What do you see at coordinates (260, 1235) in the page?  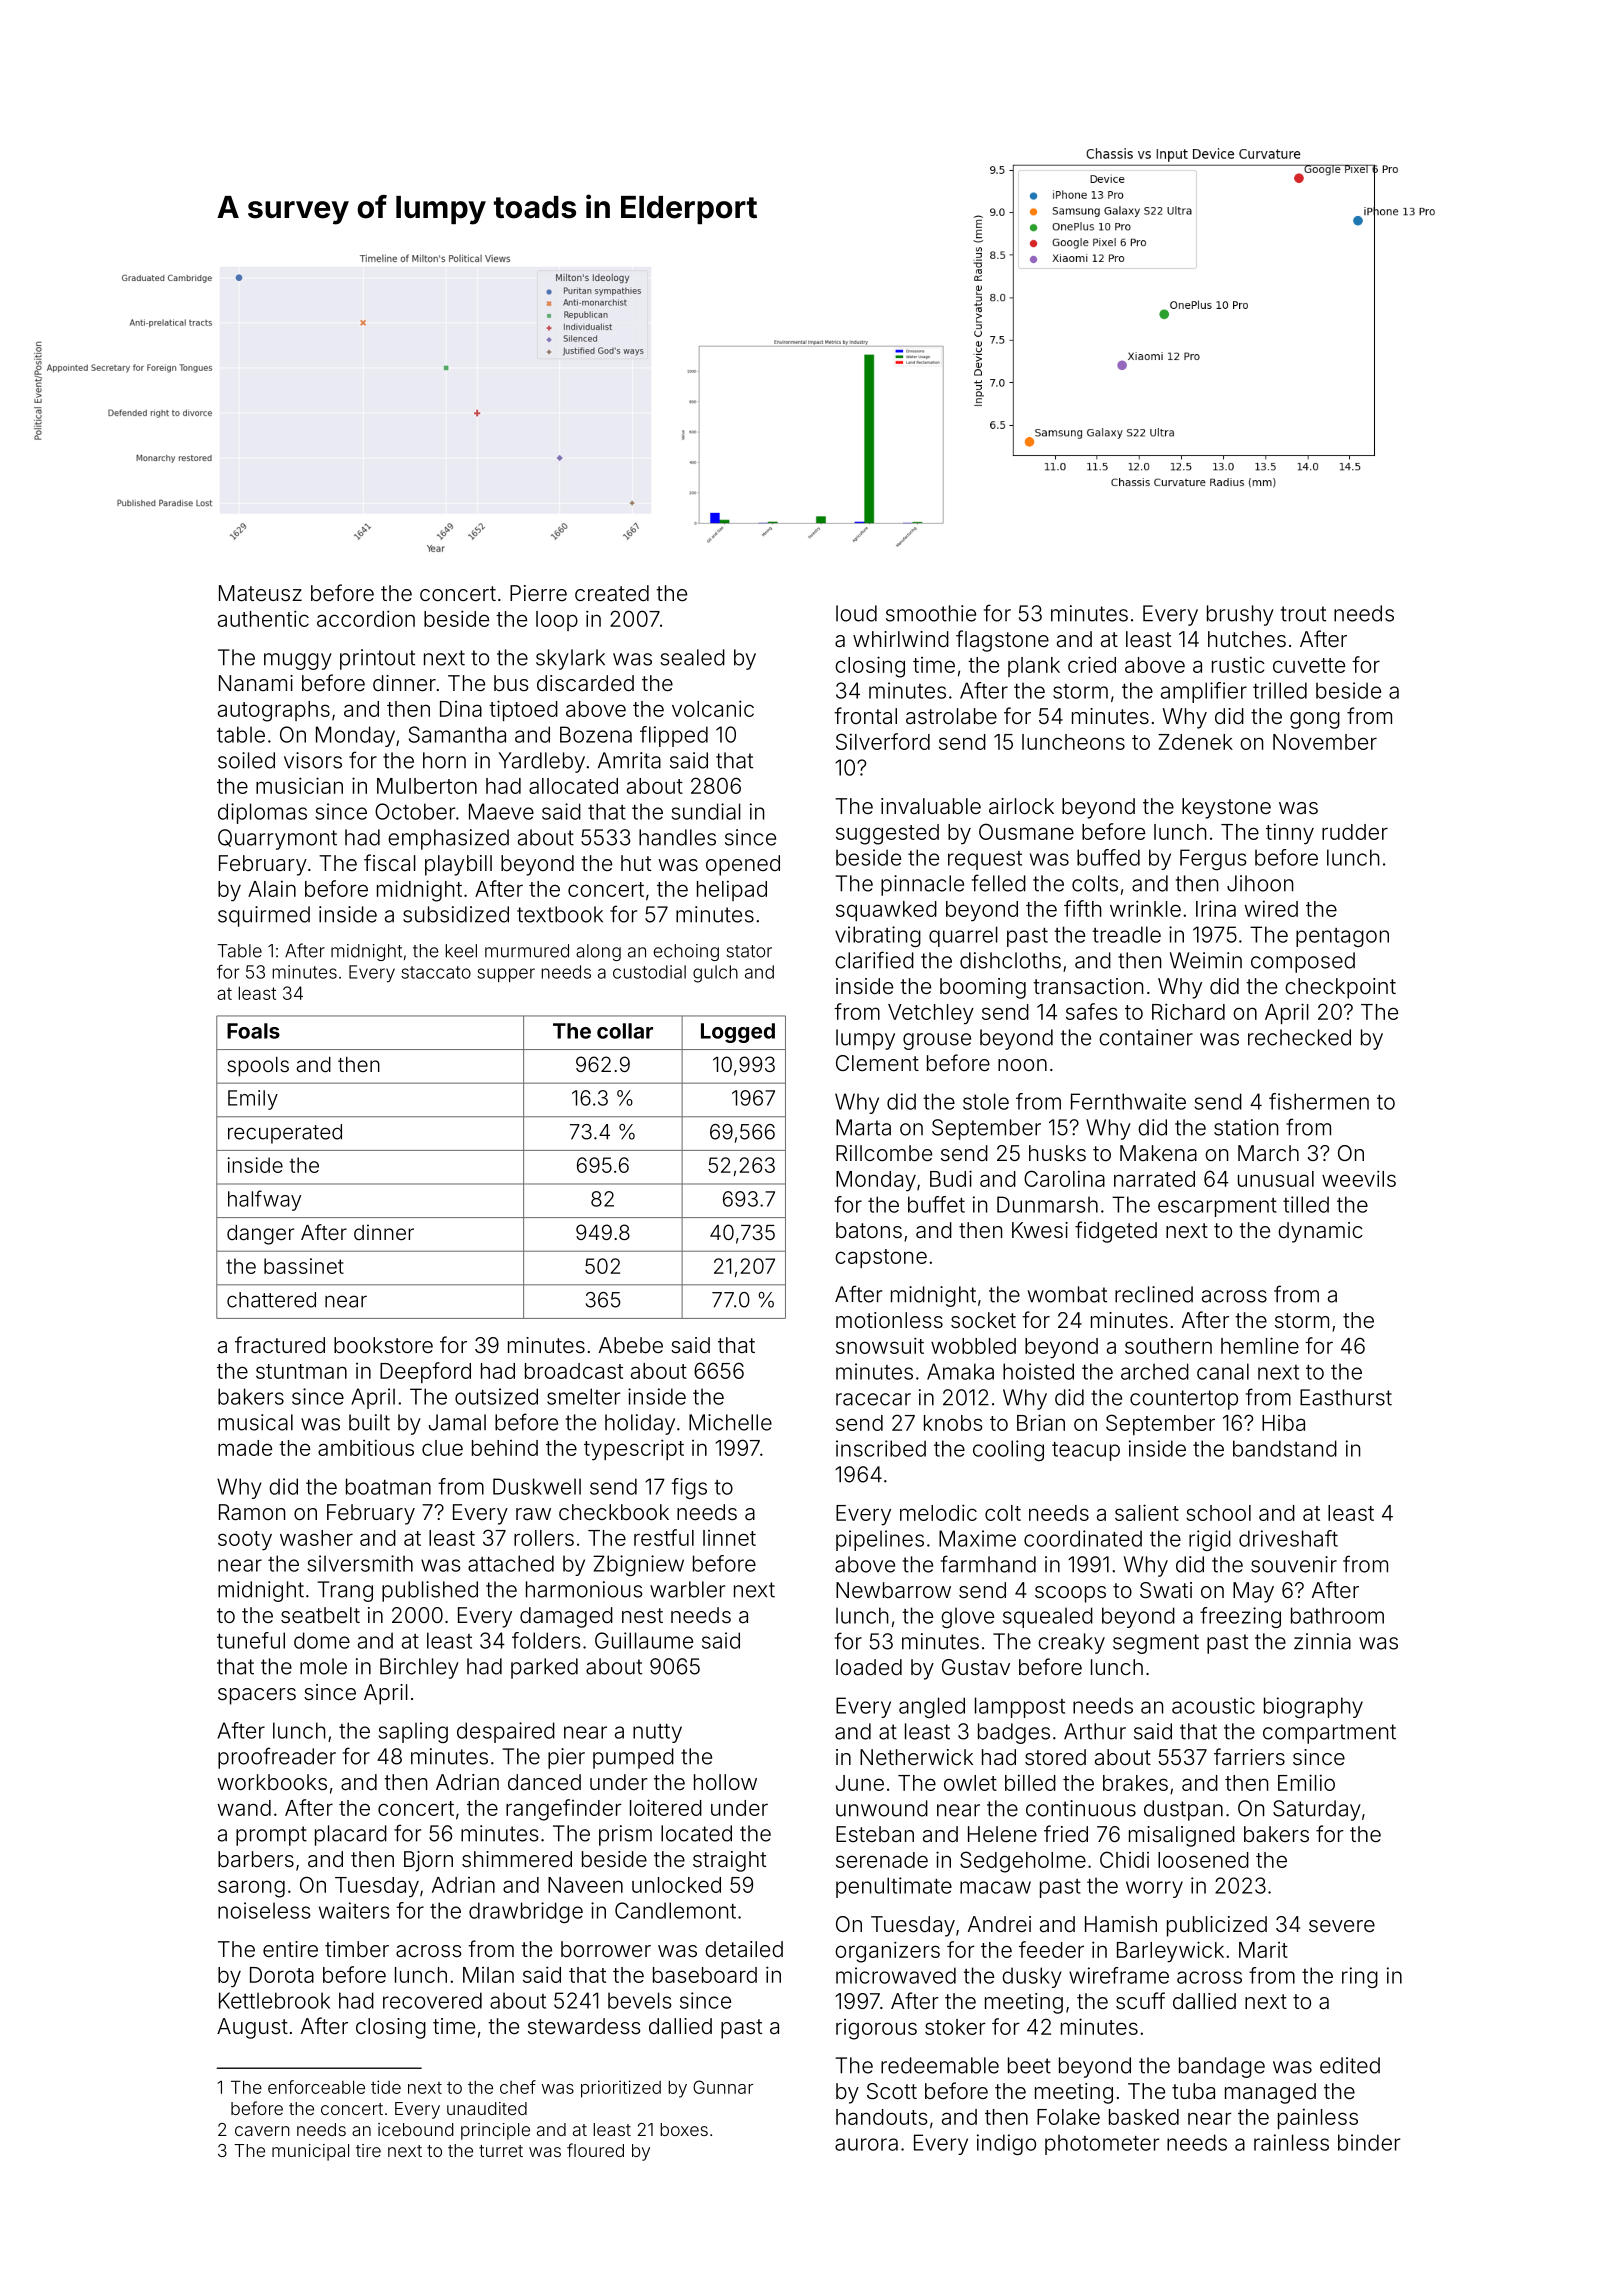 I see `danger` at bounding box center [260, 1235].
